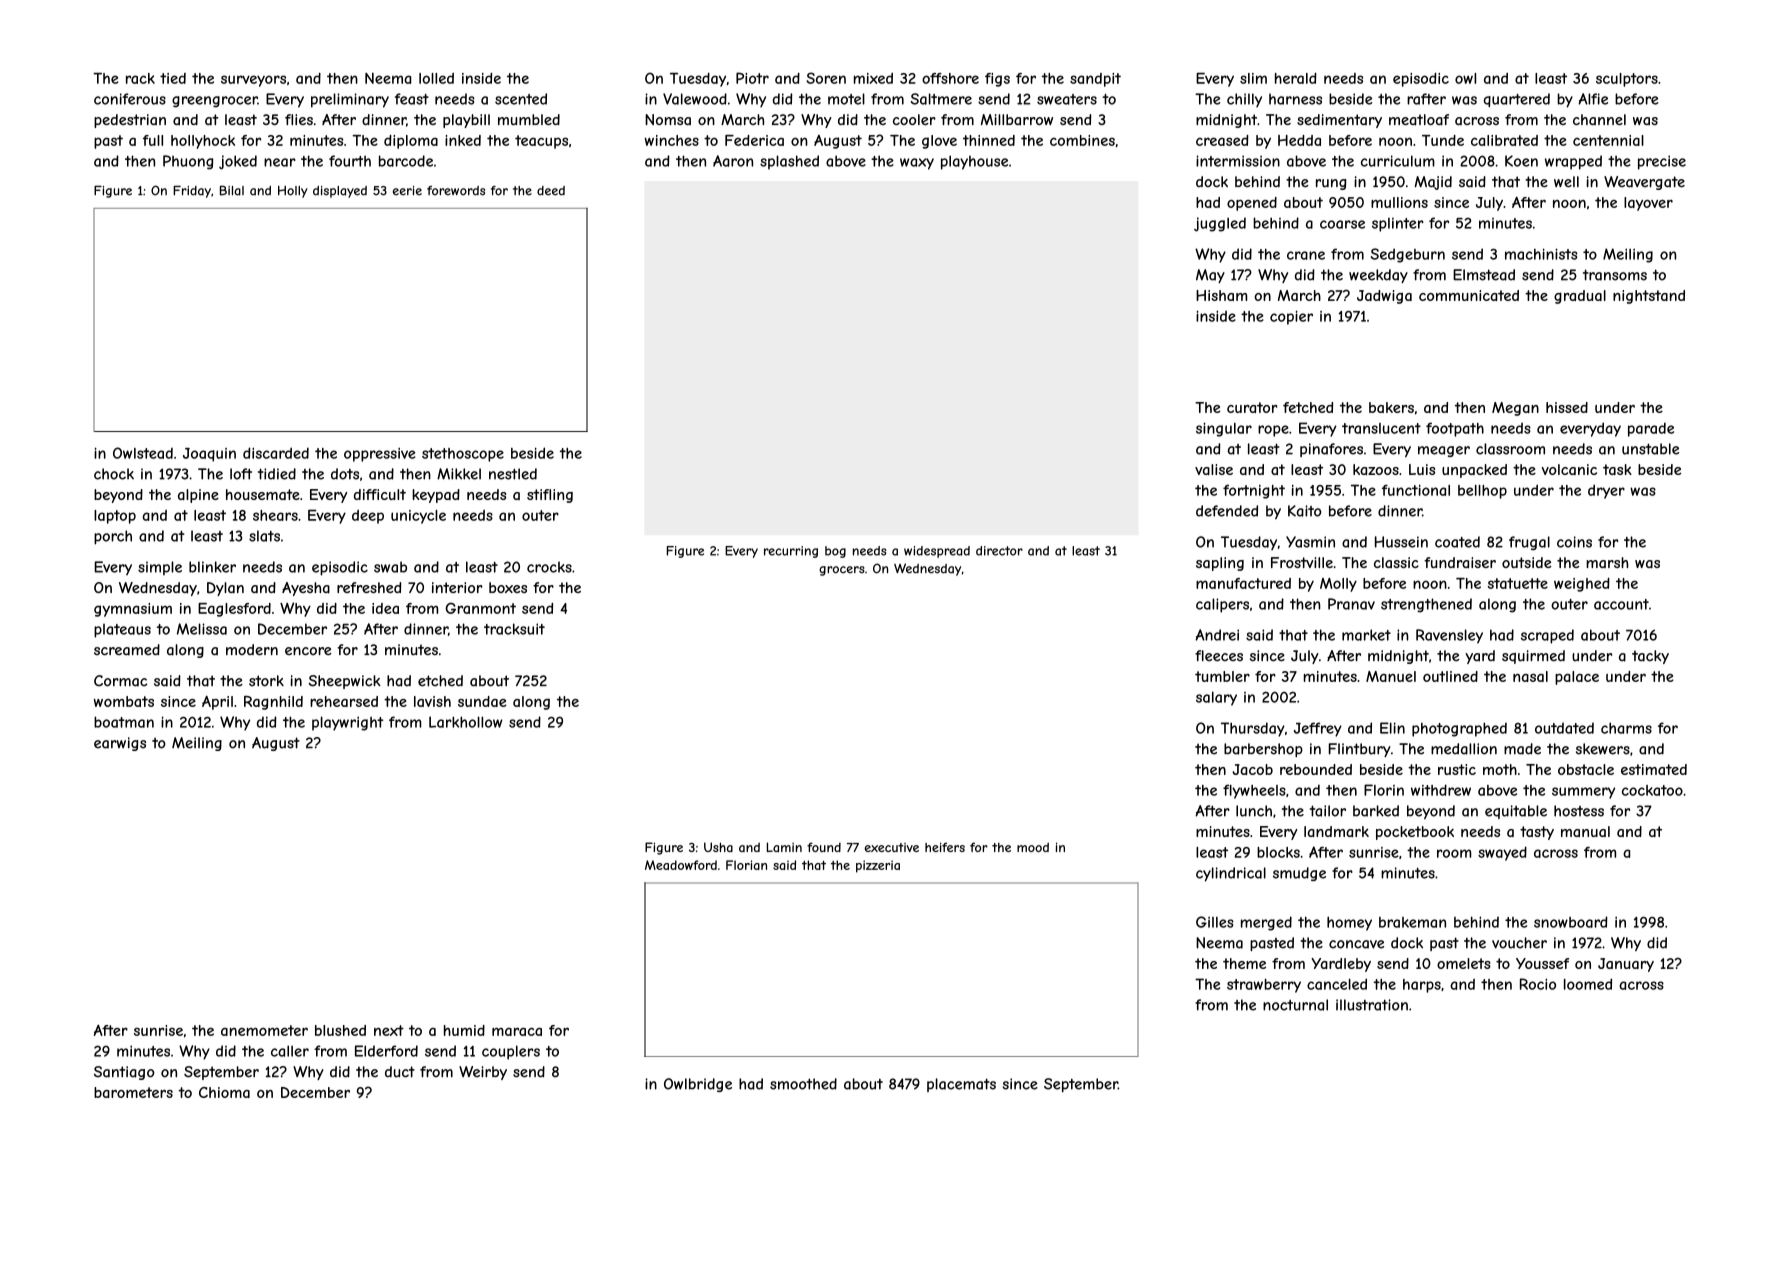  I want to click on Usha, so click(718, 847).
